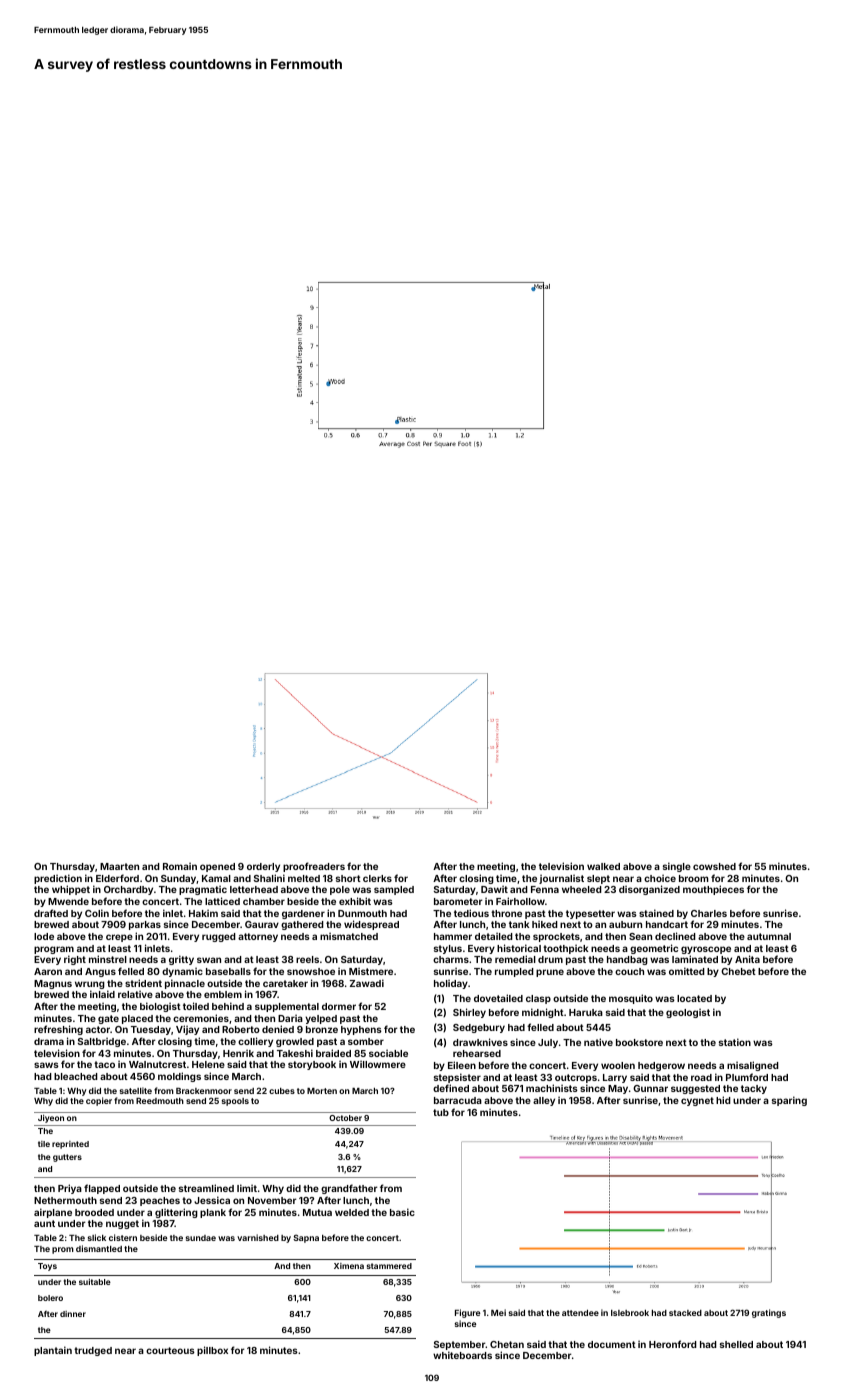 The width and height of the screenshot is (849, 1400). What do you see at coordinates (769, 936) in the screenshot?
I see `autumnal` at bounding box center [769, 936].
